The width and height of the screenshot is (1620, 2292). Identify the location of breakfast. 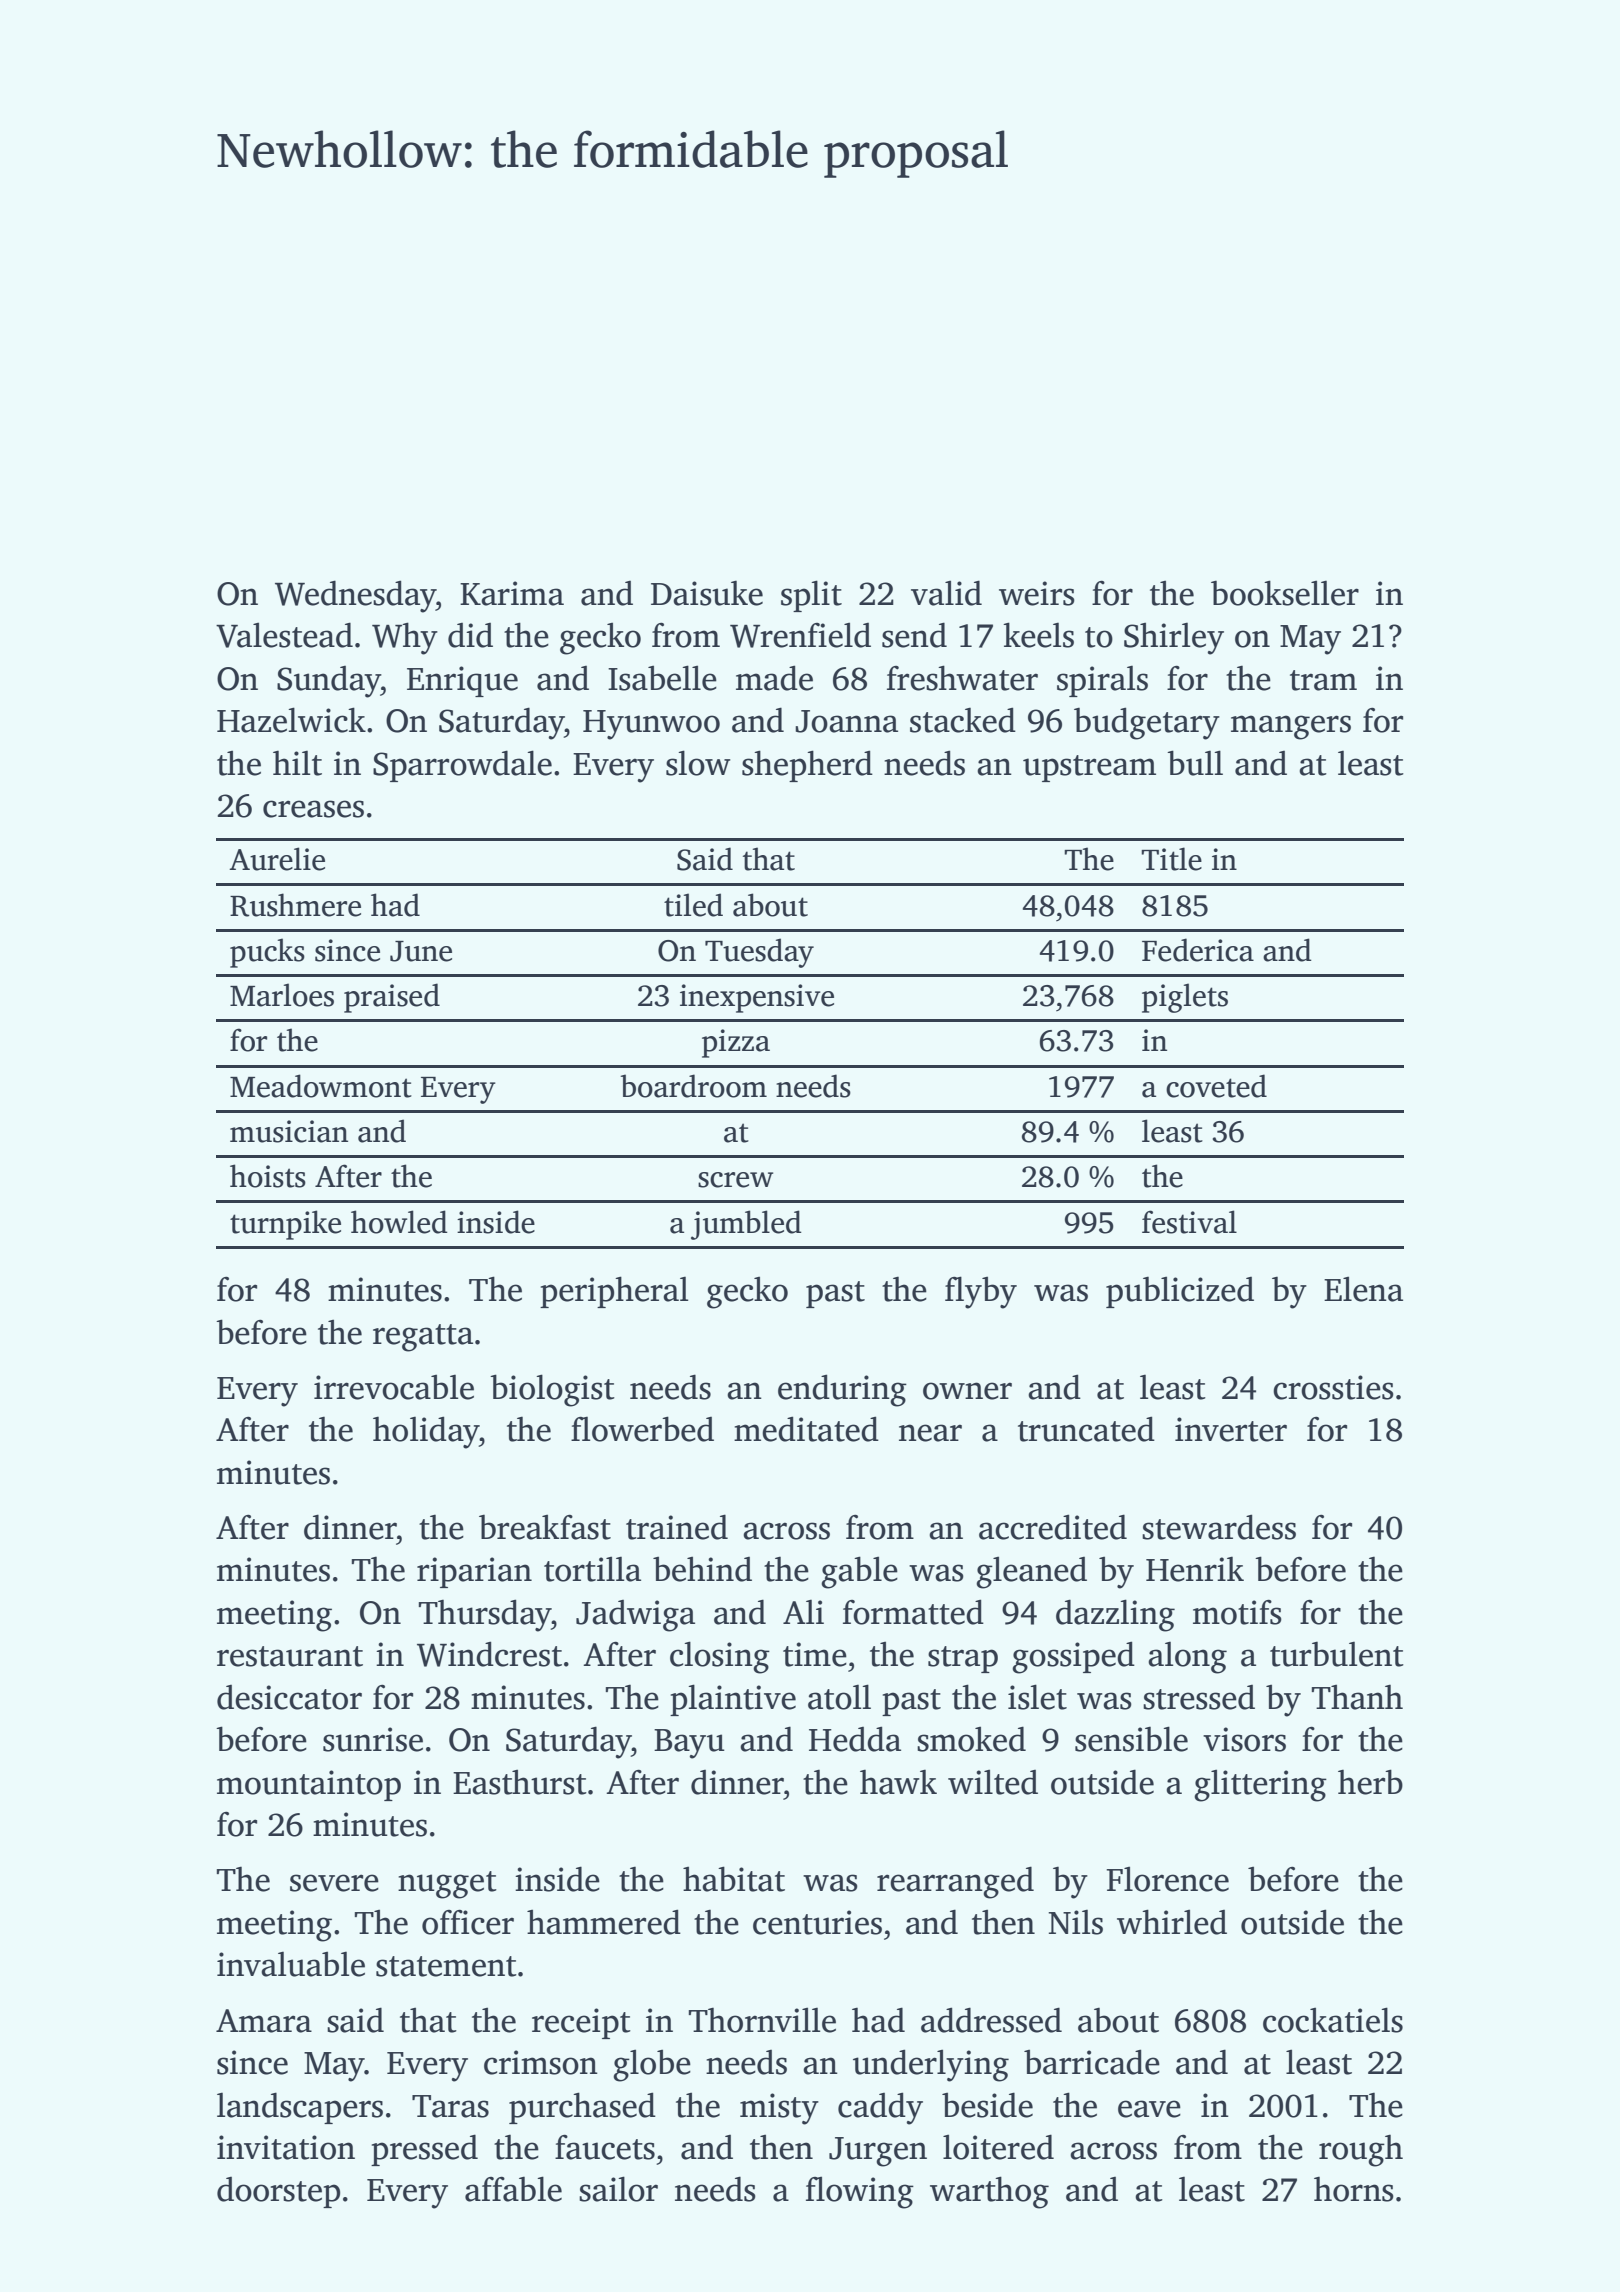
(545, 1527).
